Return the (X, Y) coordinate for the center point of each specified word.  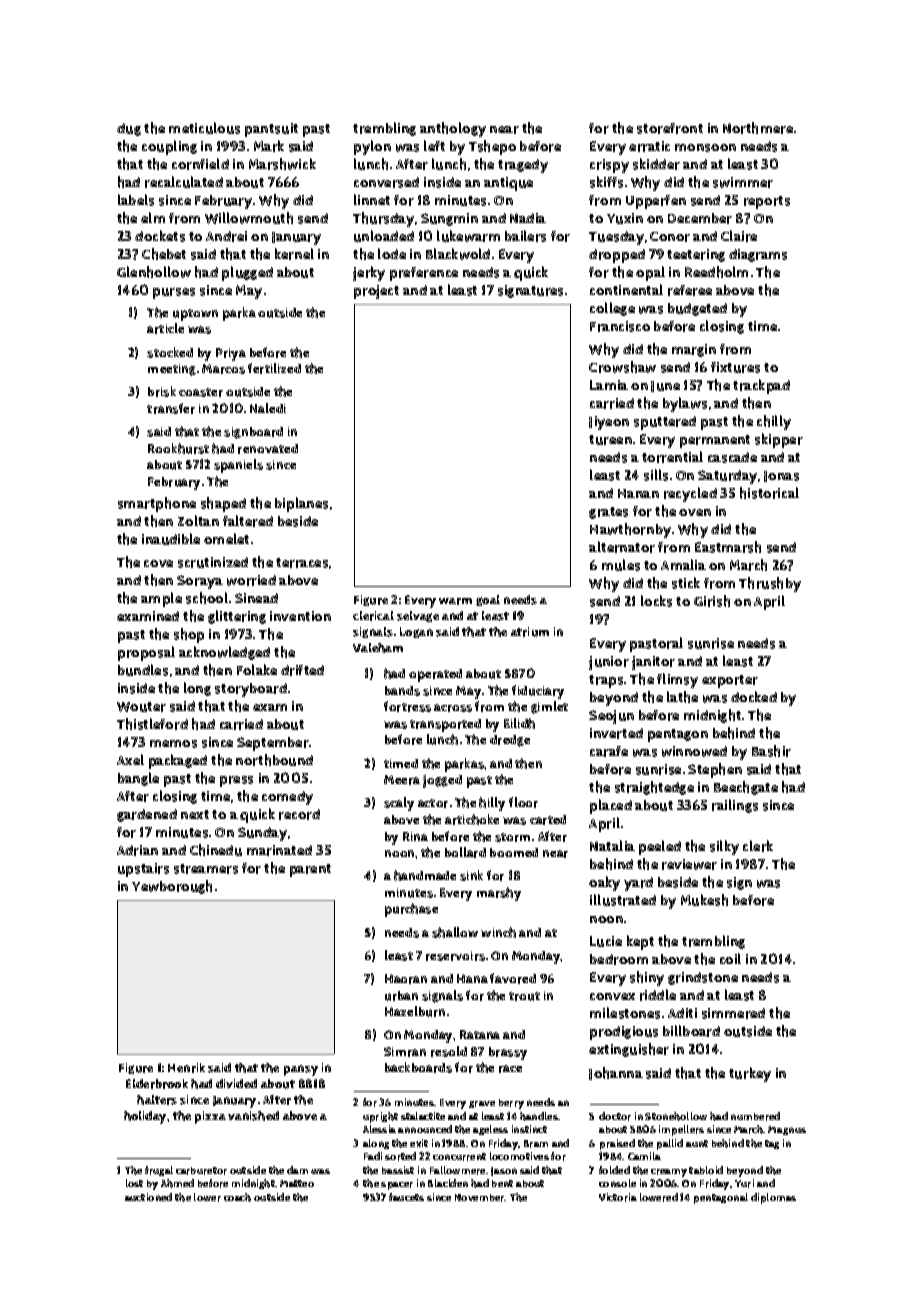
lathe (682, 697)
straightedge (654, 788)
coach (237, 1197)
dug (129, 129)
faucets (406, 1197)
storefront (670, 128)
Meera (402, 780)
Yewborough (172, 887)
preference (424, 274)
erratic (649, 146)
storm (512, 837)
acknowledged (224, 653)
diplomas (773, 1198)
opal (650, 273)
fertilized (274, 368)
